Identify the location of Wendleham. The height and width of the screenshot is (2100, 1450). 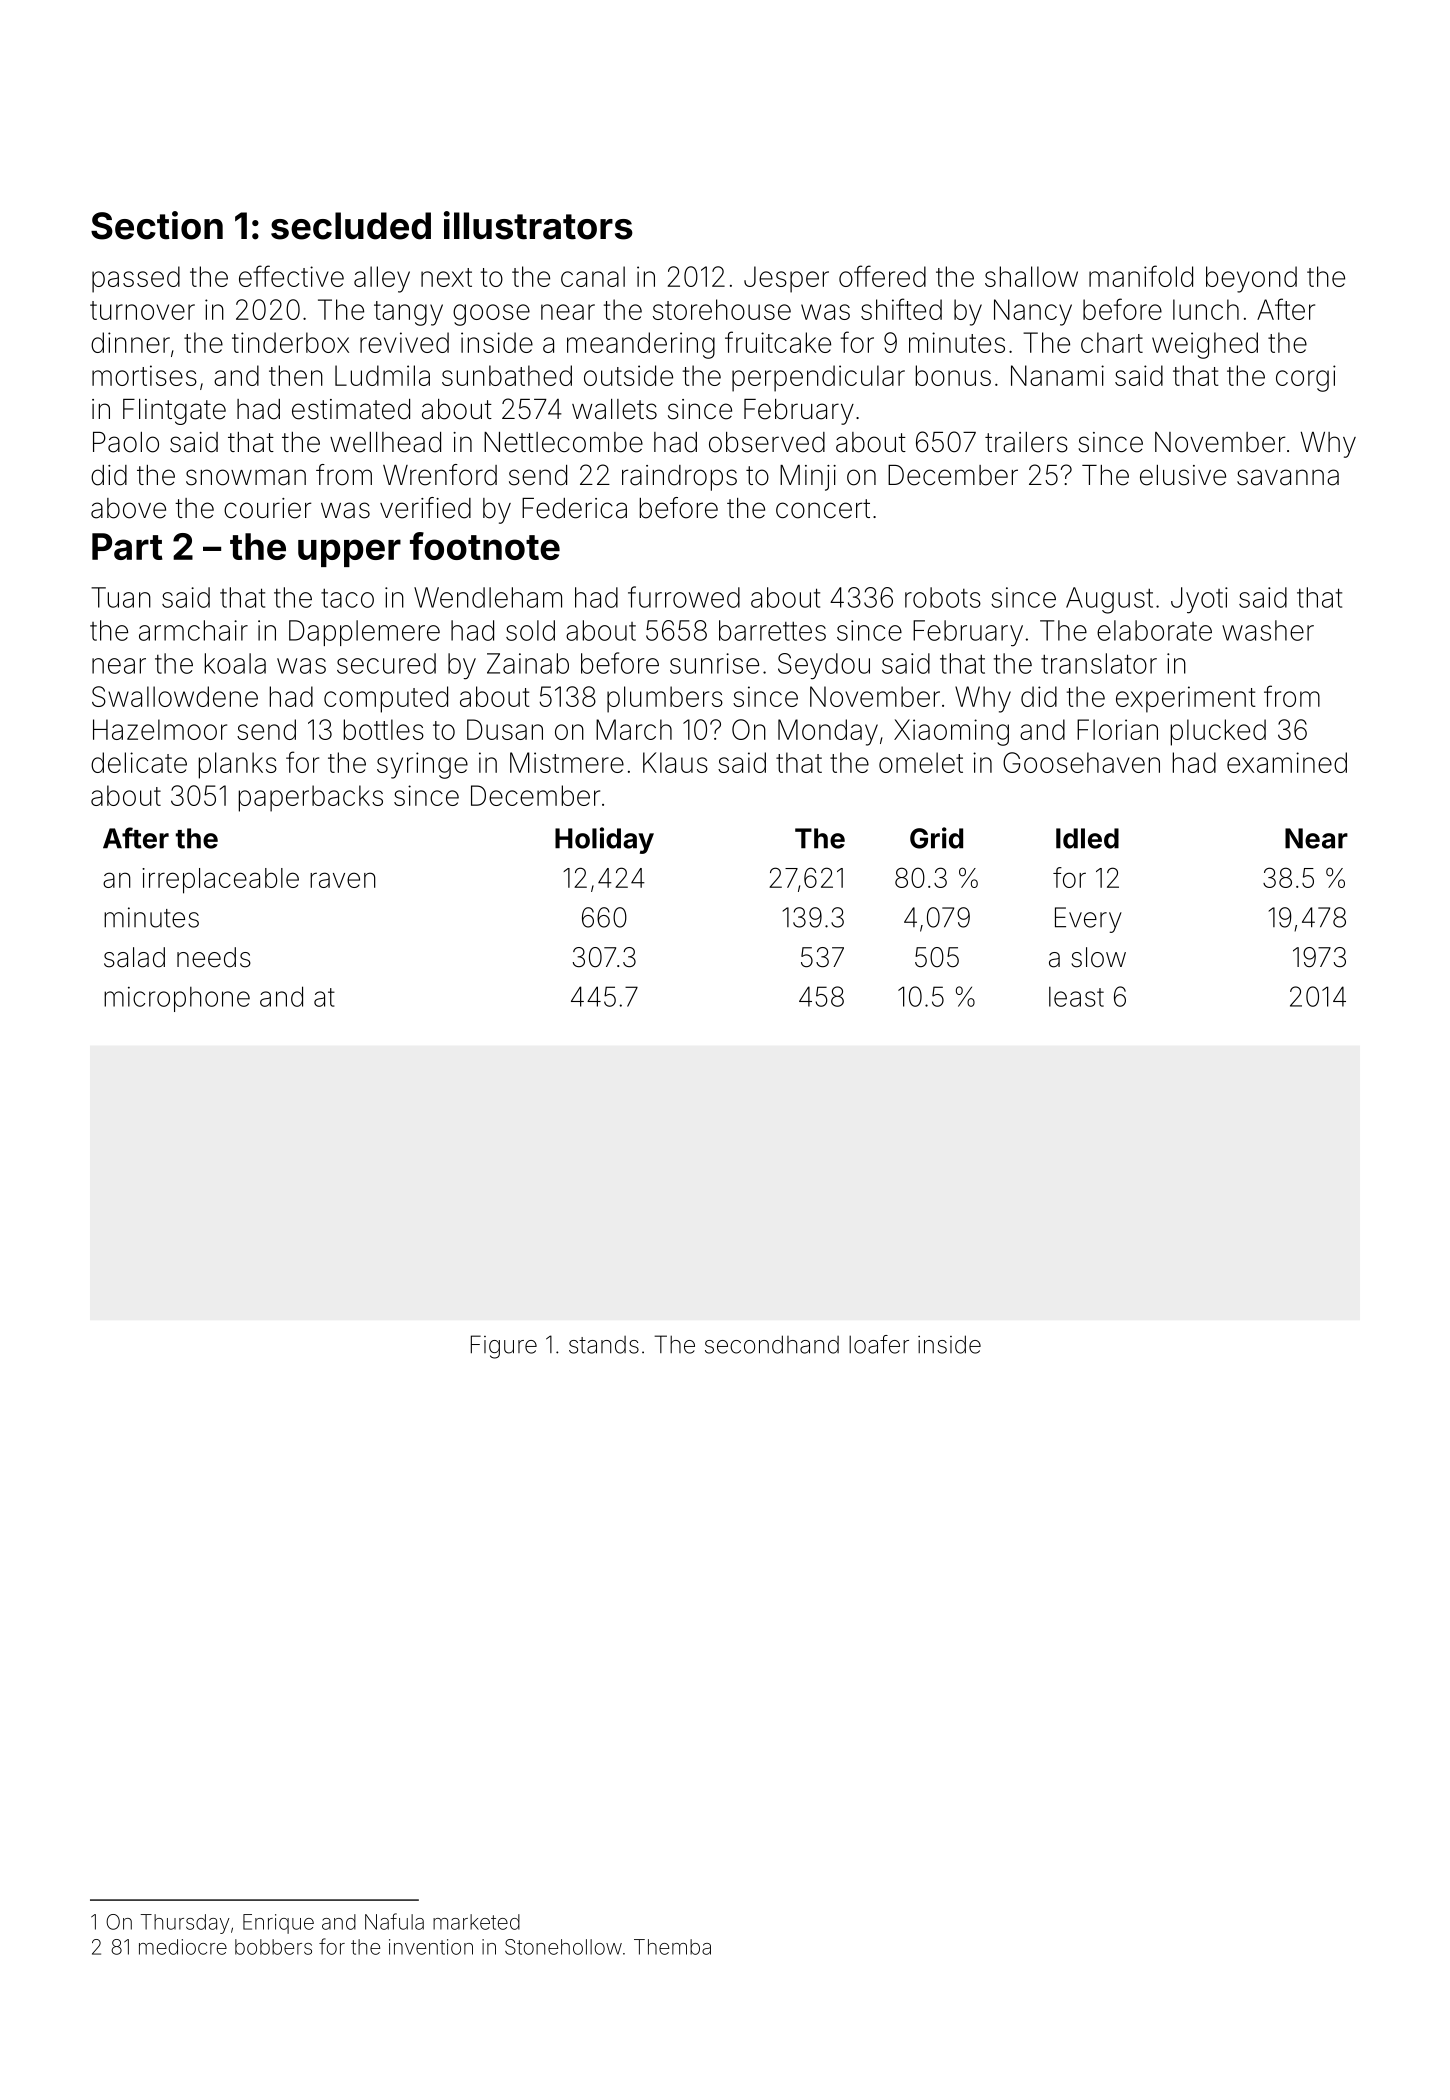
(488, 597).
